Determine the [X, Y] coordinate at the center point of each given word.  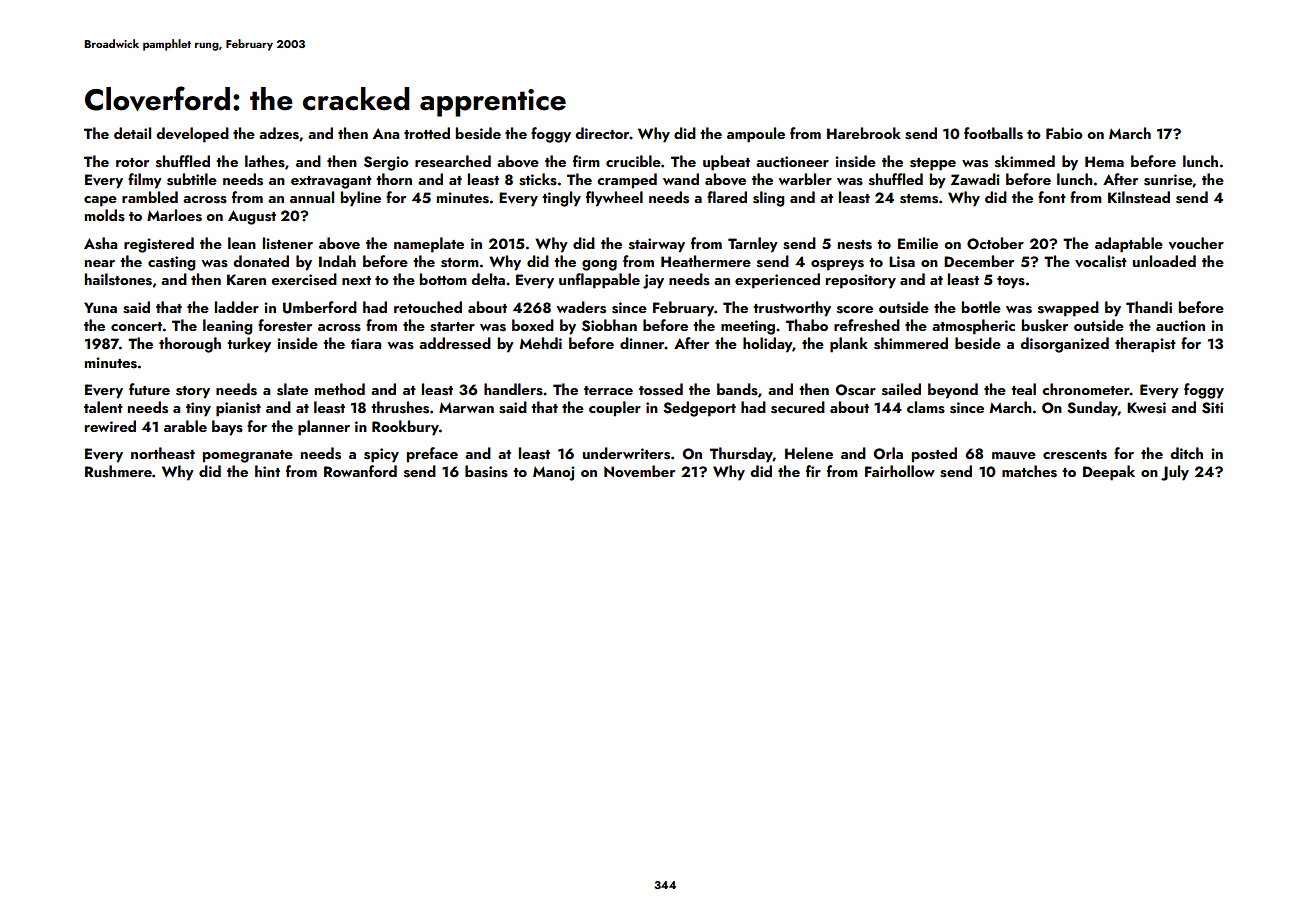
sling [768, 199]
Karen [246, 279]
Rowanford [360, 471]
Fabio [1064, 133]
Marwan [466, 407]
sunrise [1168, 180]
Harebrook [864, 133]
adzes [279, 133]
